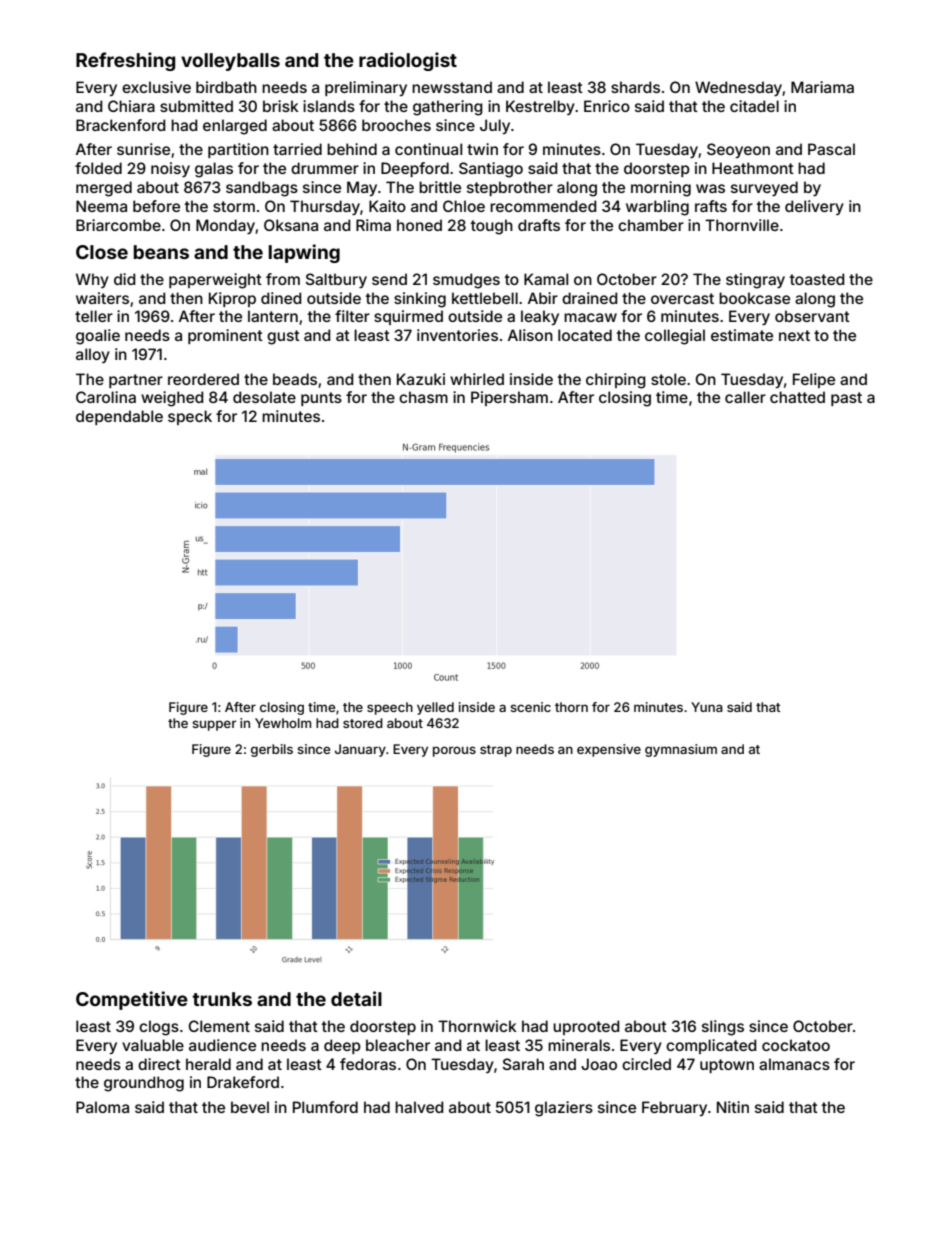 The height and width of the screenshot is (1233, 952). I want to click on halved, so click(419, 1107).
